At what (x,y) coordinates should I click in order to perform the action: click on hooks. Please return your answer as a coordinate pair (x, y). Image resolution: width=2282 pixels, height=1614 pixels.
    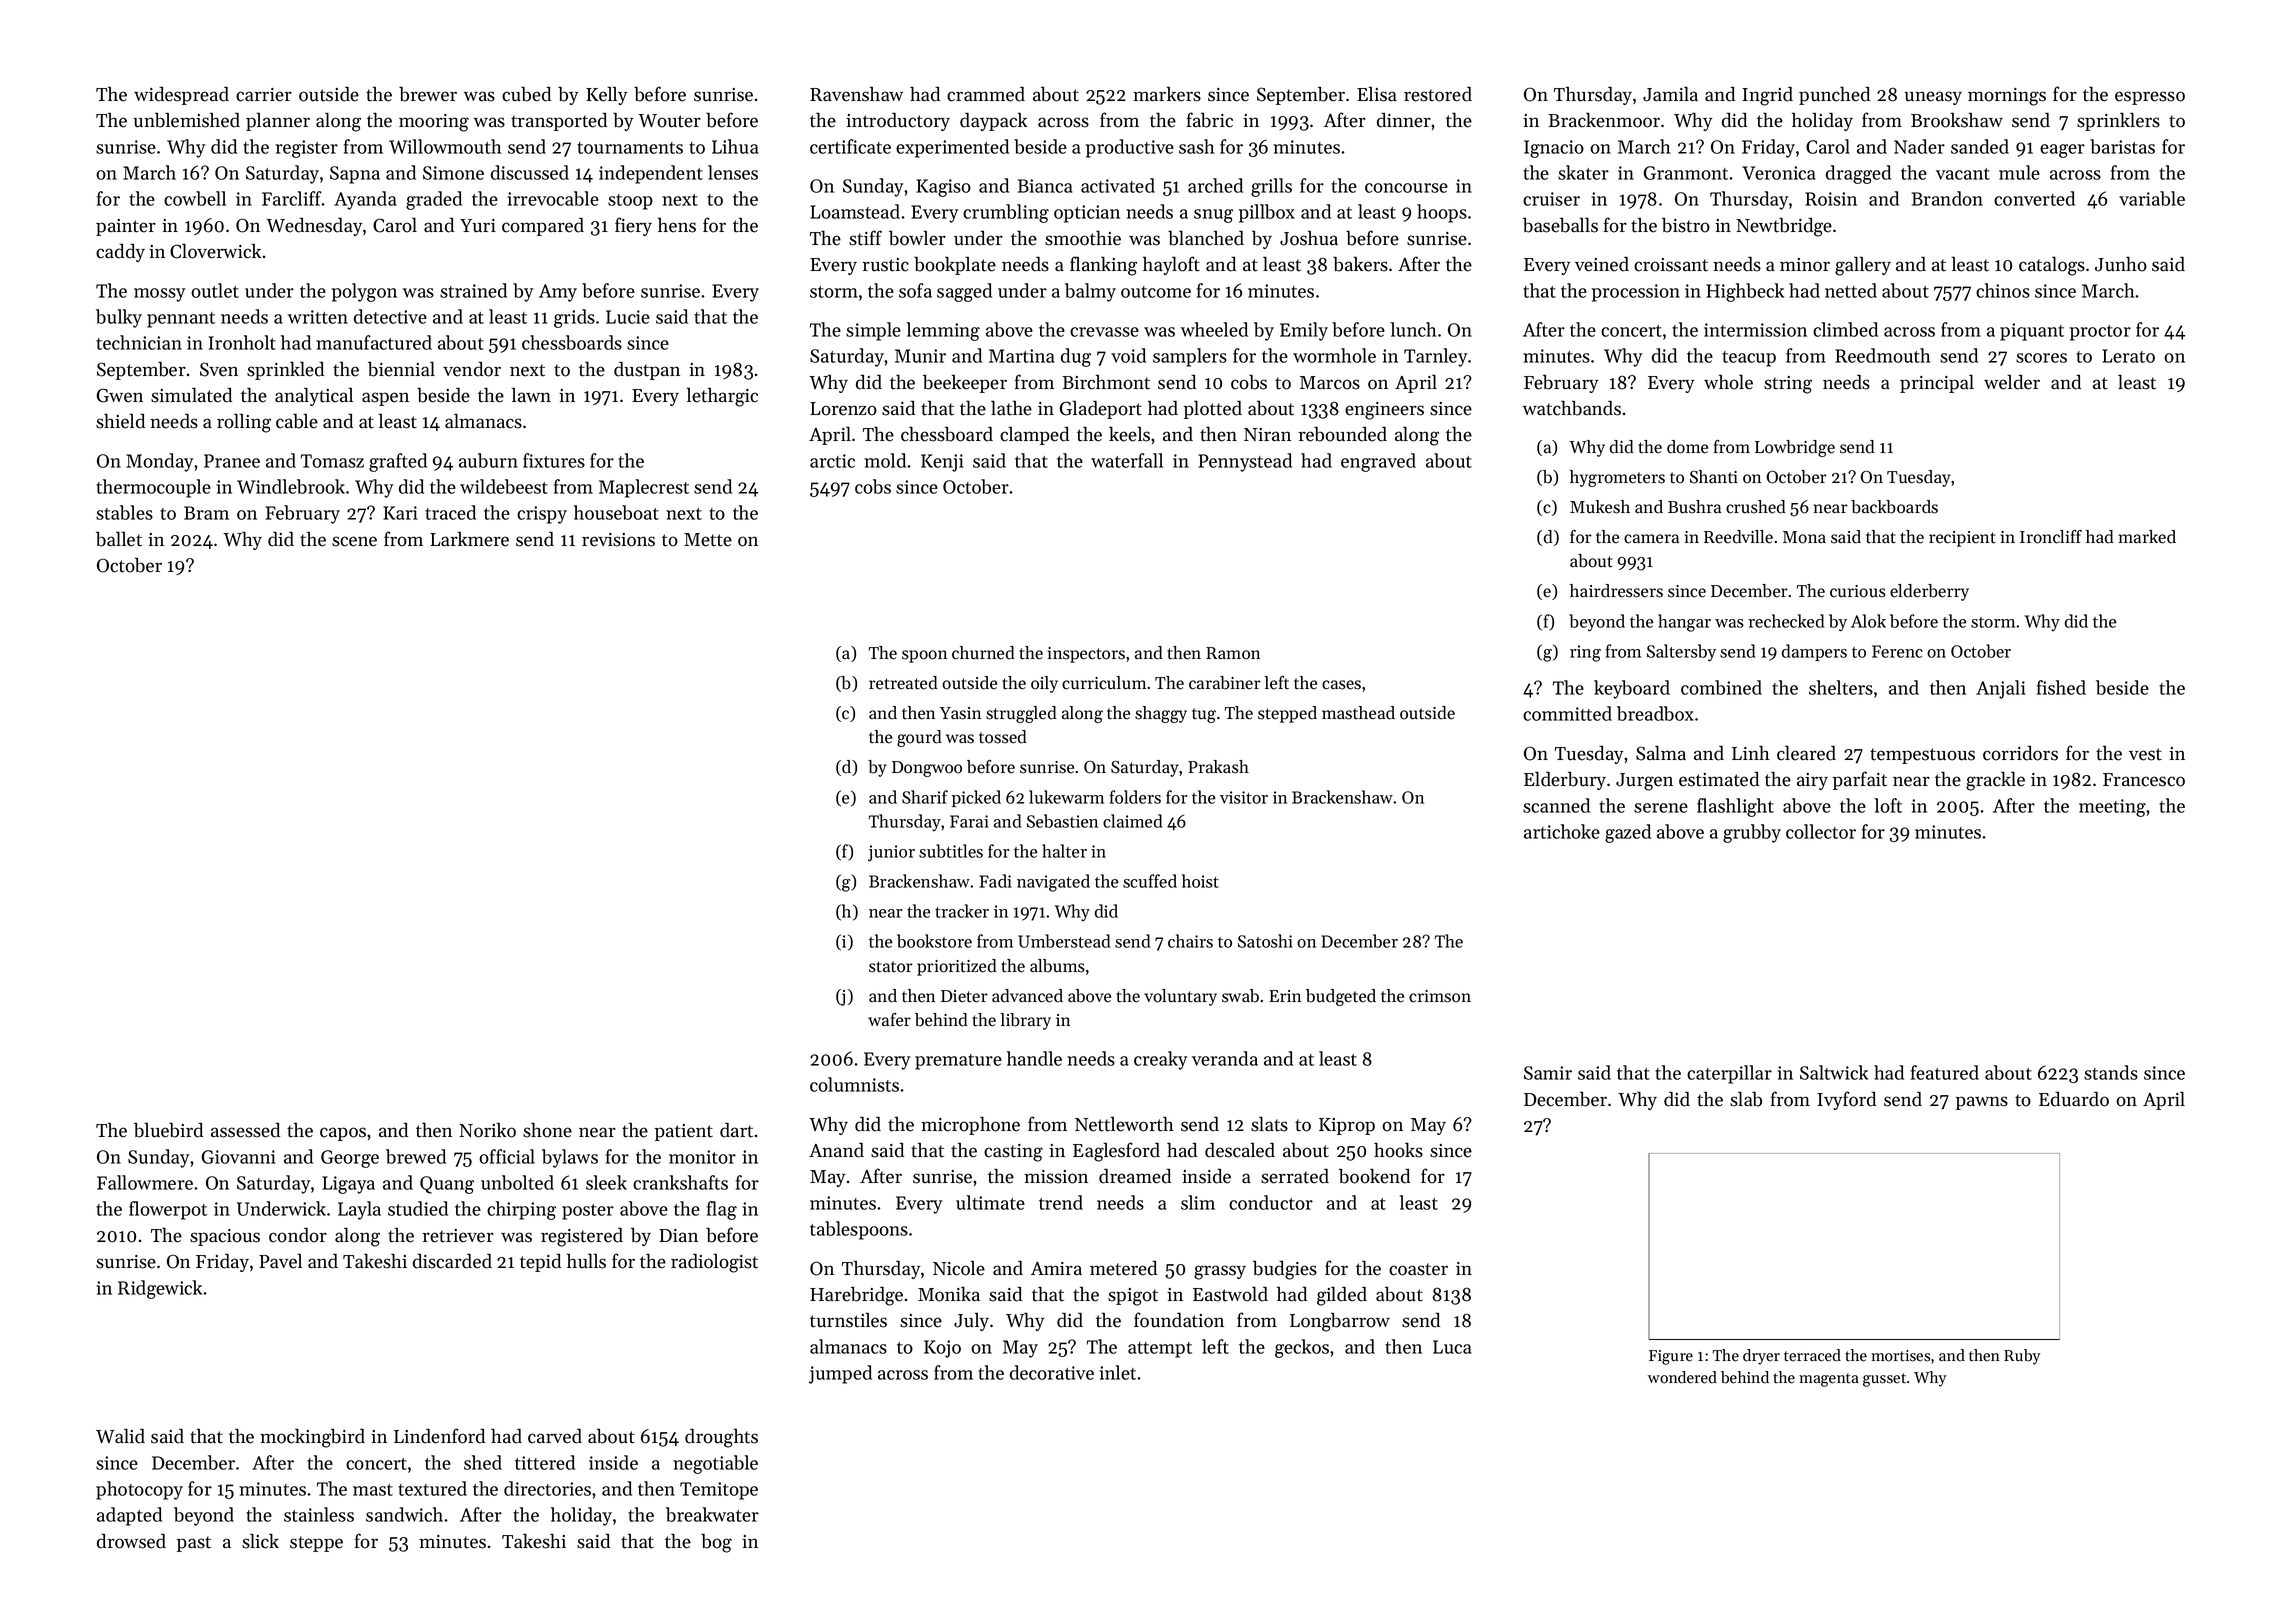
    Looking at the image, I should click on (1398, 1150).
